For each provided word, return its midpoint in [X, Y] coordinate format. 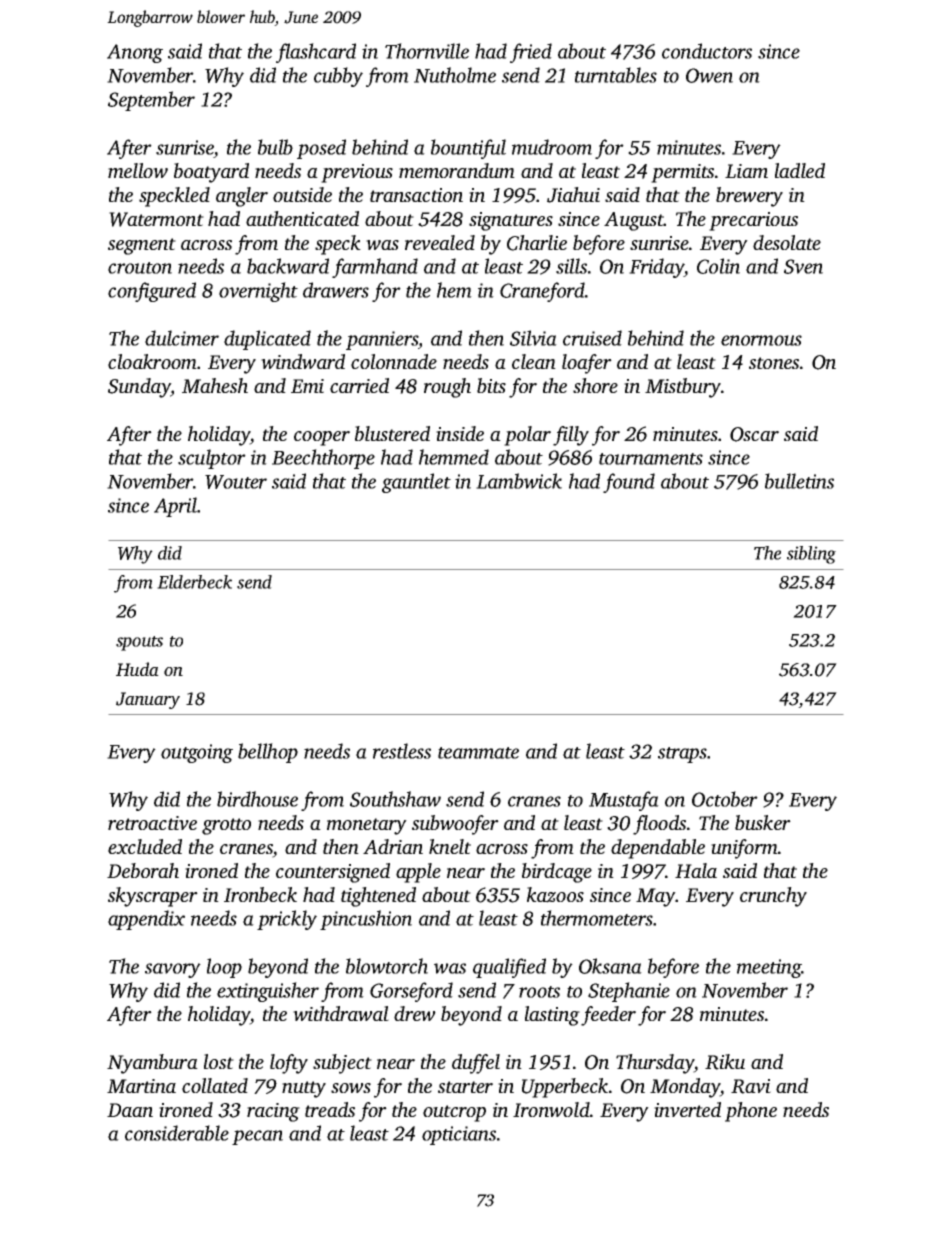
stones [774, 363]
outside [302, 194]
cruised [592, 338]
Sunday [139, 388]
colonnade [394, 361]
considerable [177, 1133]
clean [534, 361]
